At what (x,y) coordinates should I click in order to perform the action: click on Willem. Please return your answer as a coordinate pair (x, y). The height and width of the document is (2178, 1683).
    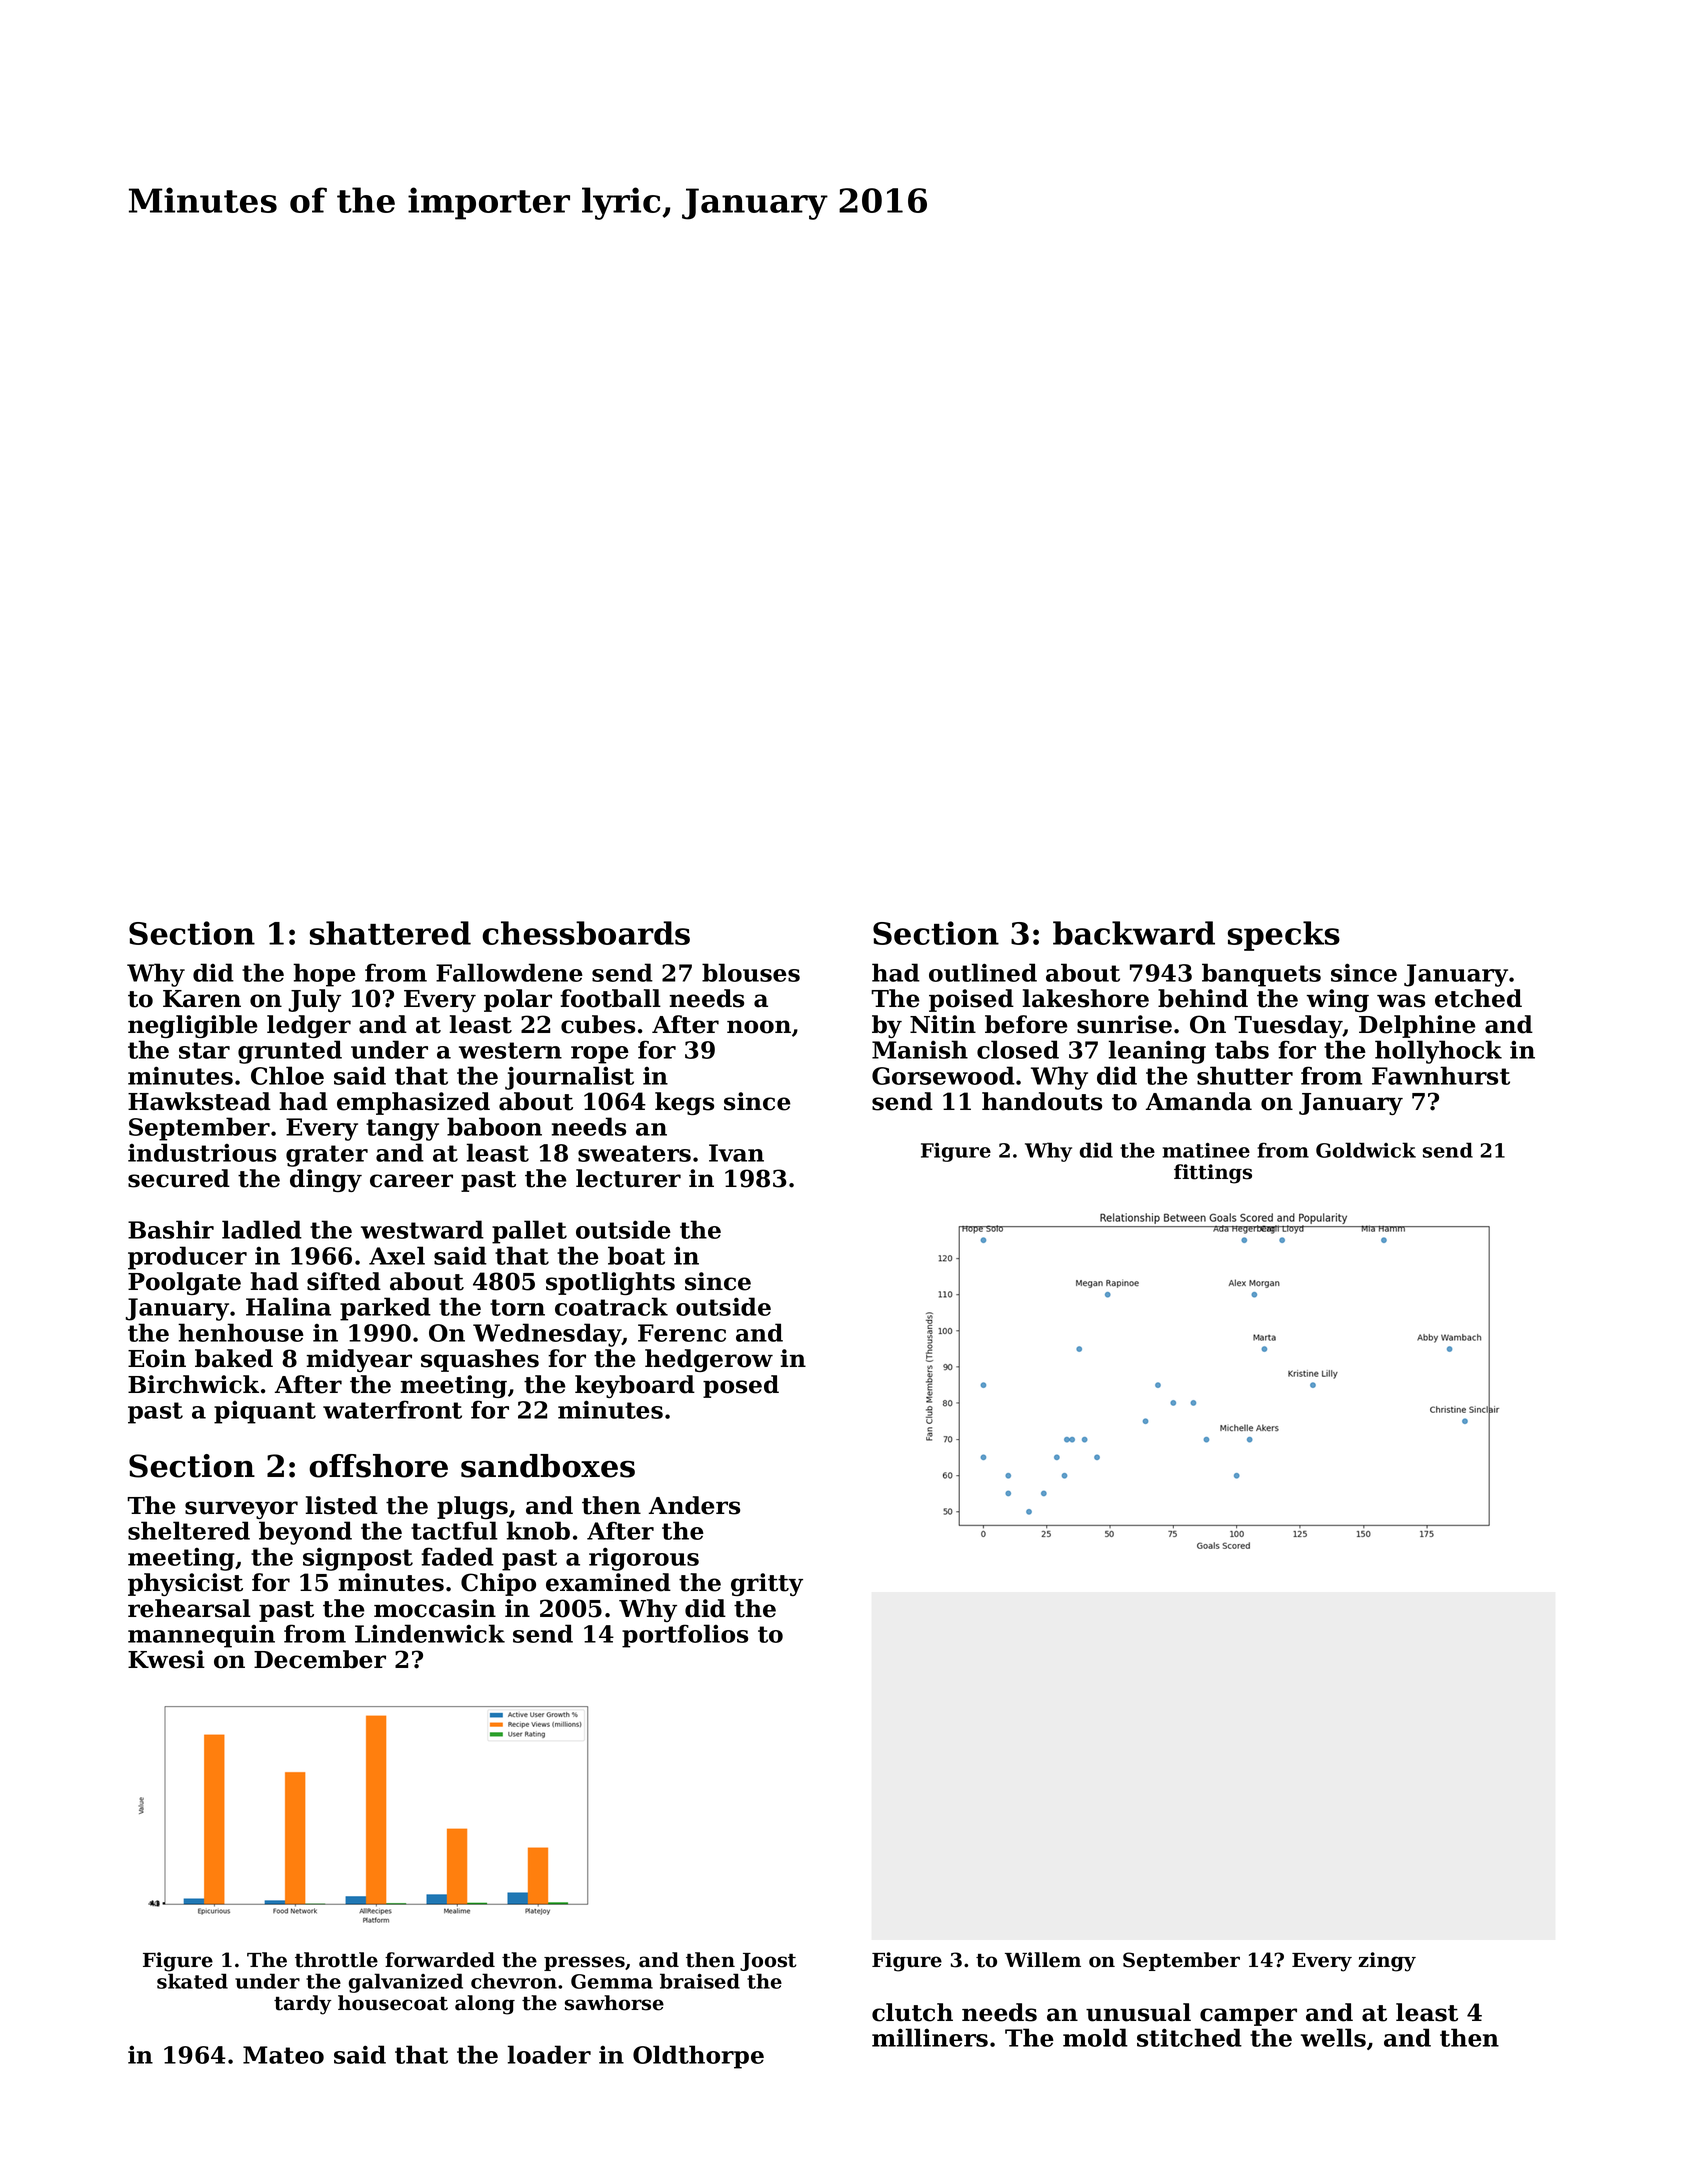
    Looking at the image, I should click on (1043, 1960).
